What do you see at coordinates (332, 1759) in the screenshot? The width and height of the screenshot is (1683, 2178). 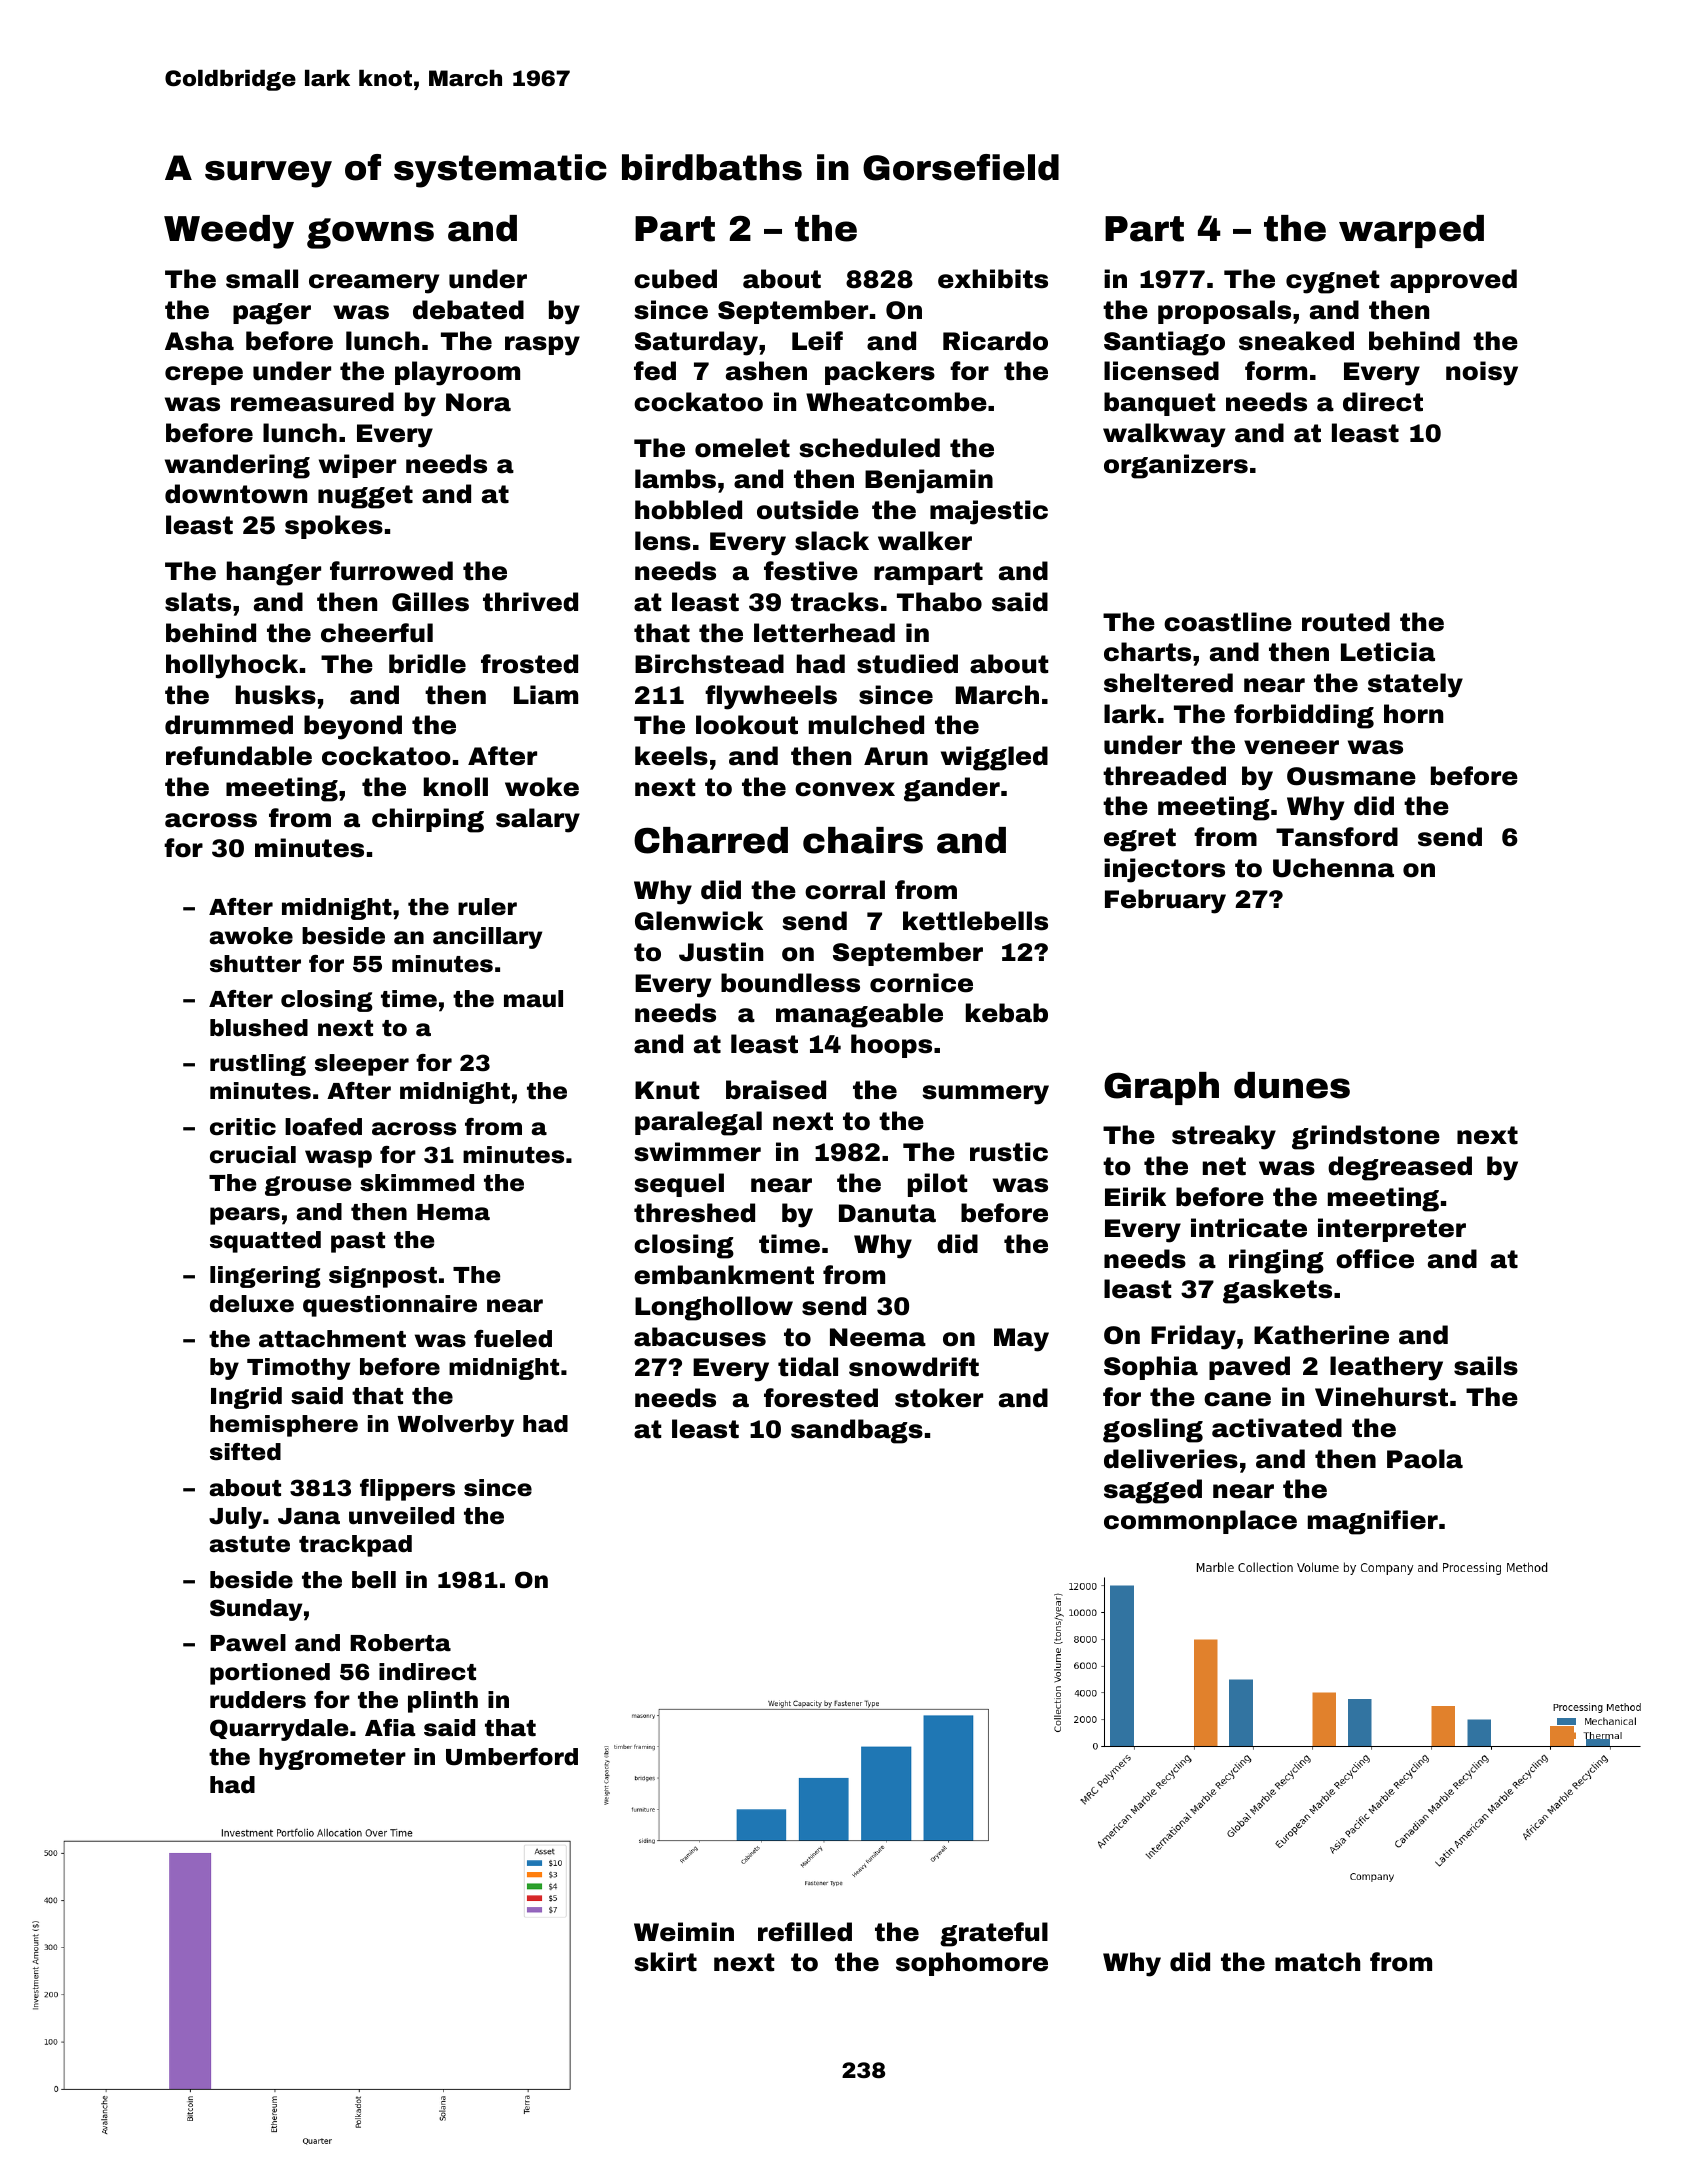 I see `hygrometer` at bounding box center [332, 1759].
